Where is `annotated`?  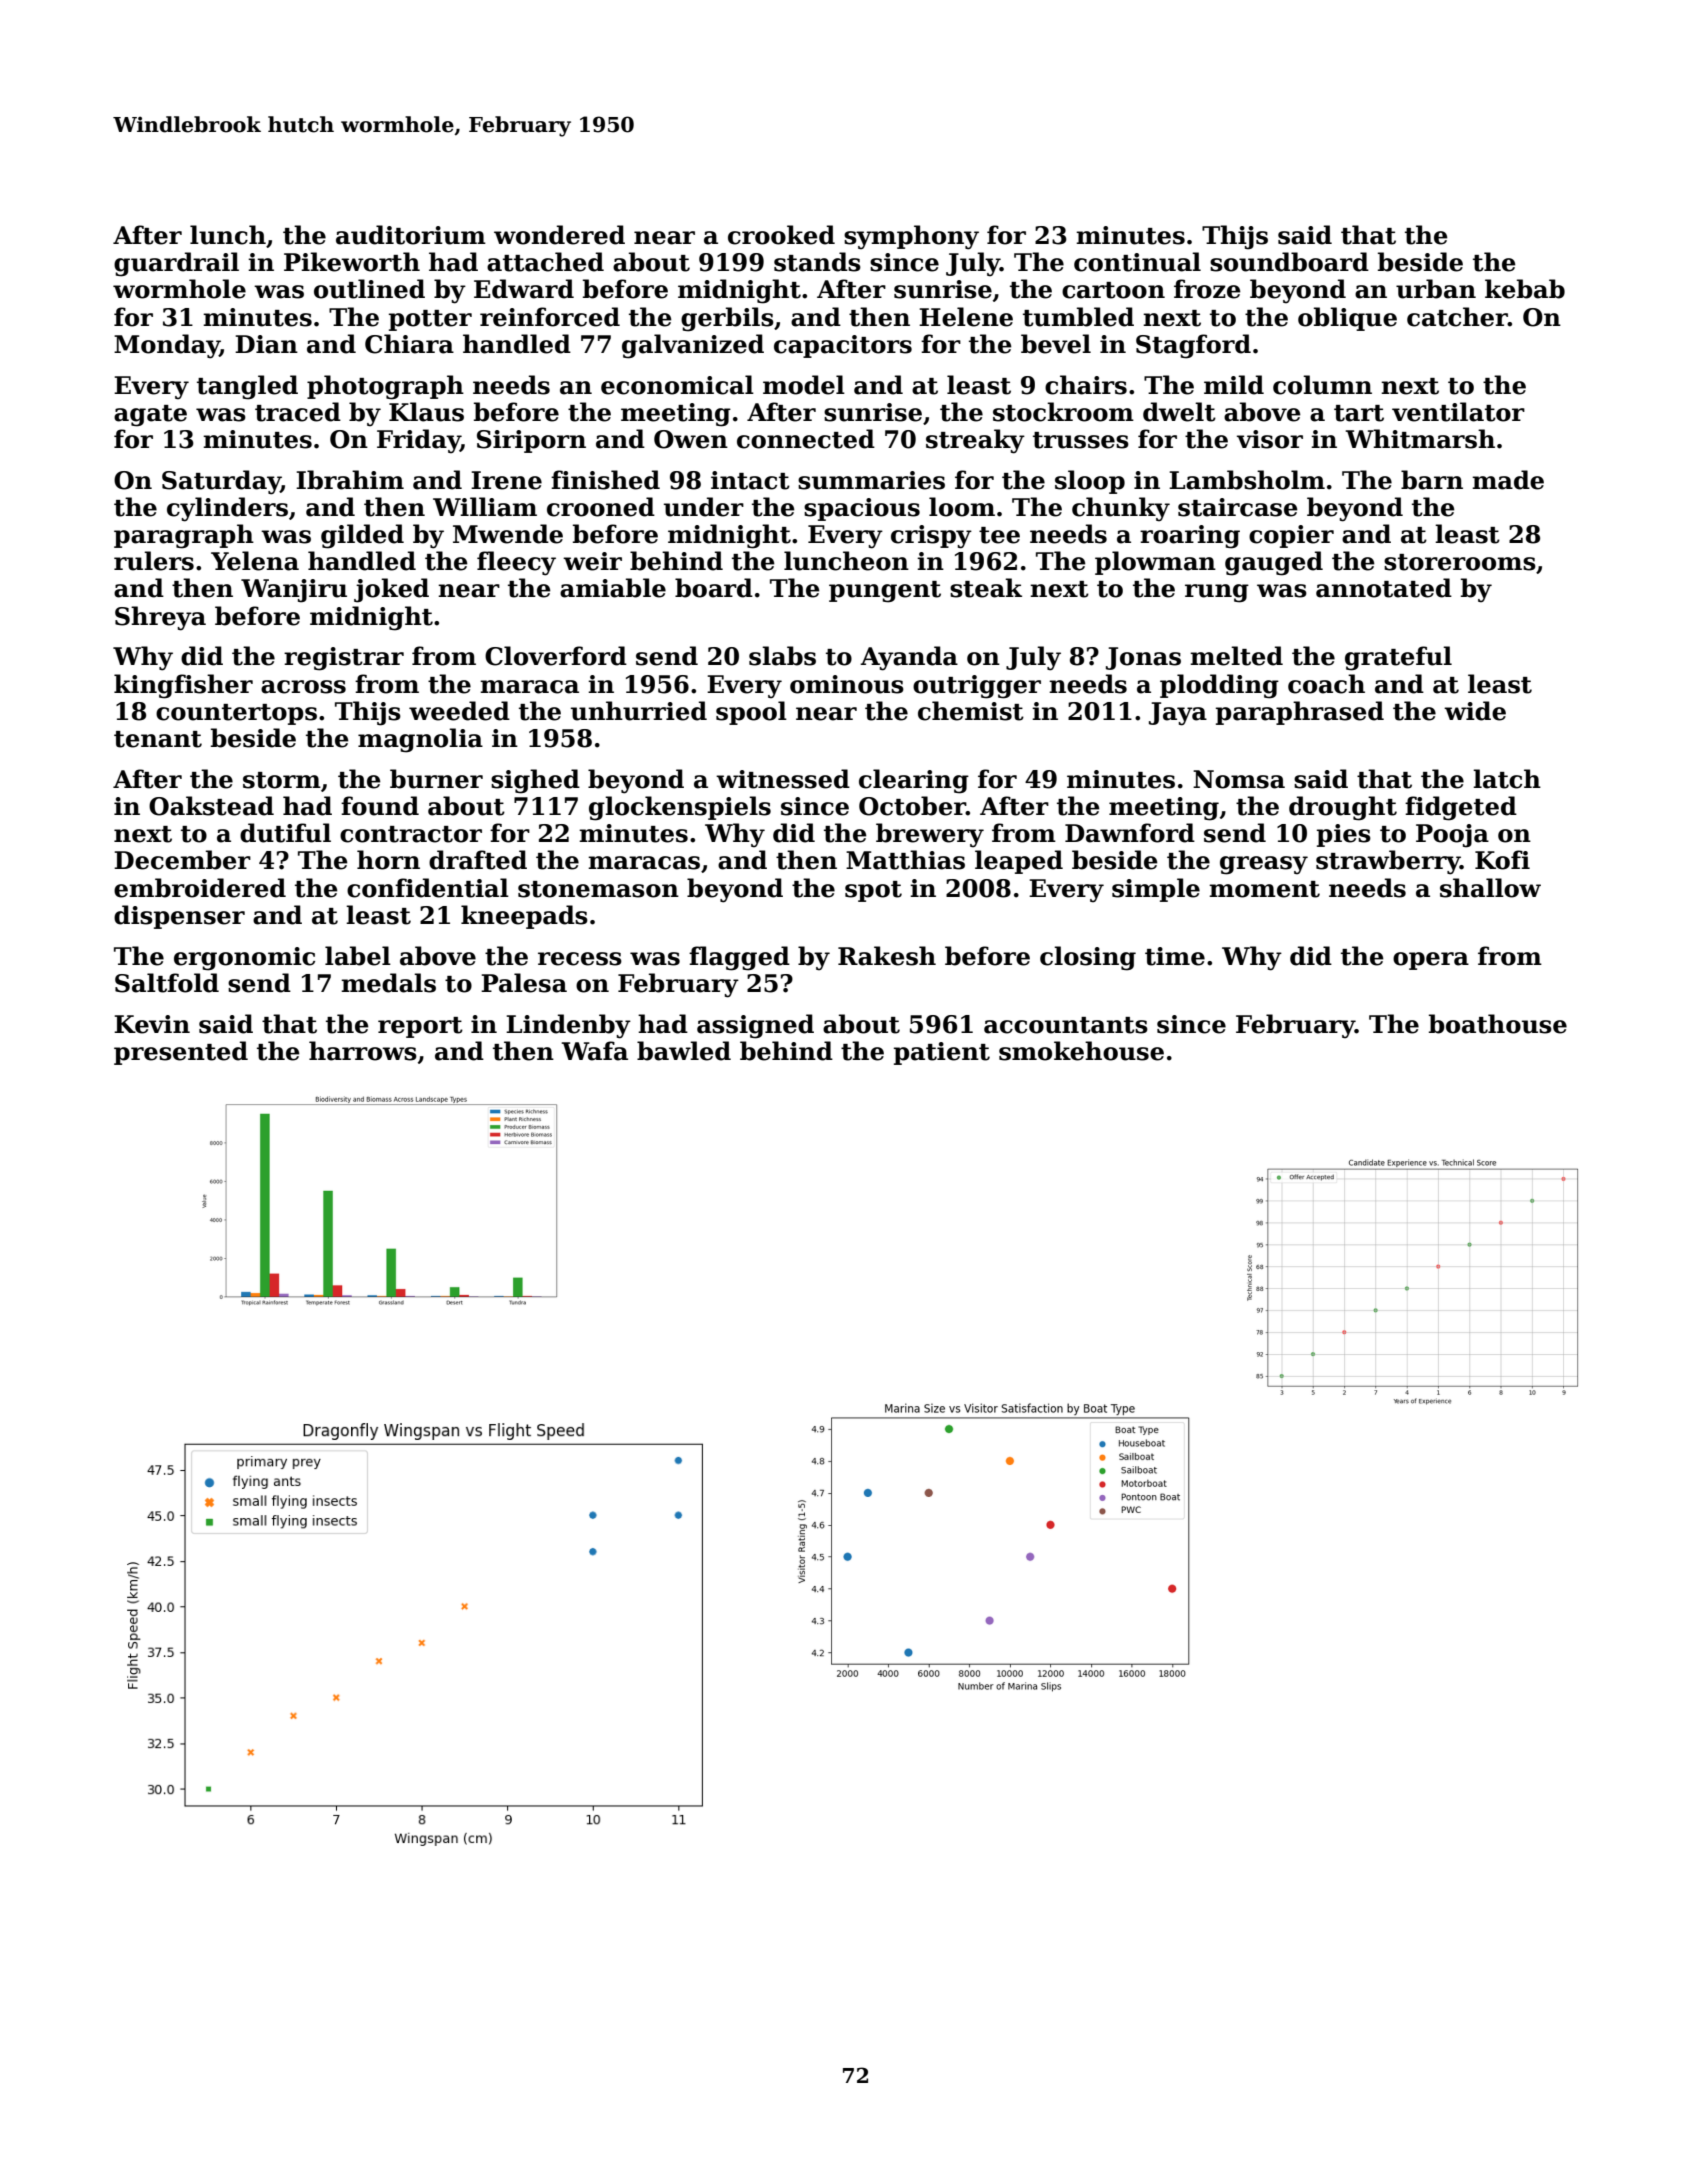
annotated is located at coordinates (1384, 588).
